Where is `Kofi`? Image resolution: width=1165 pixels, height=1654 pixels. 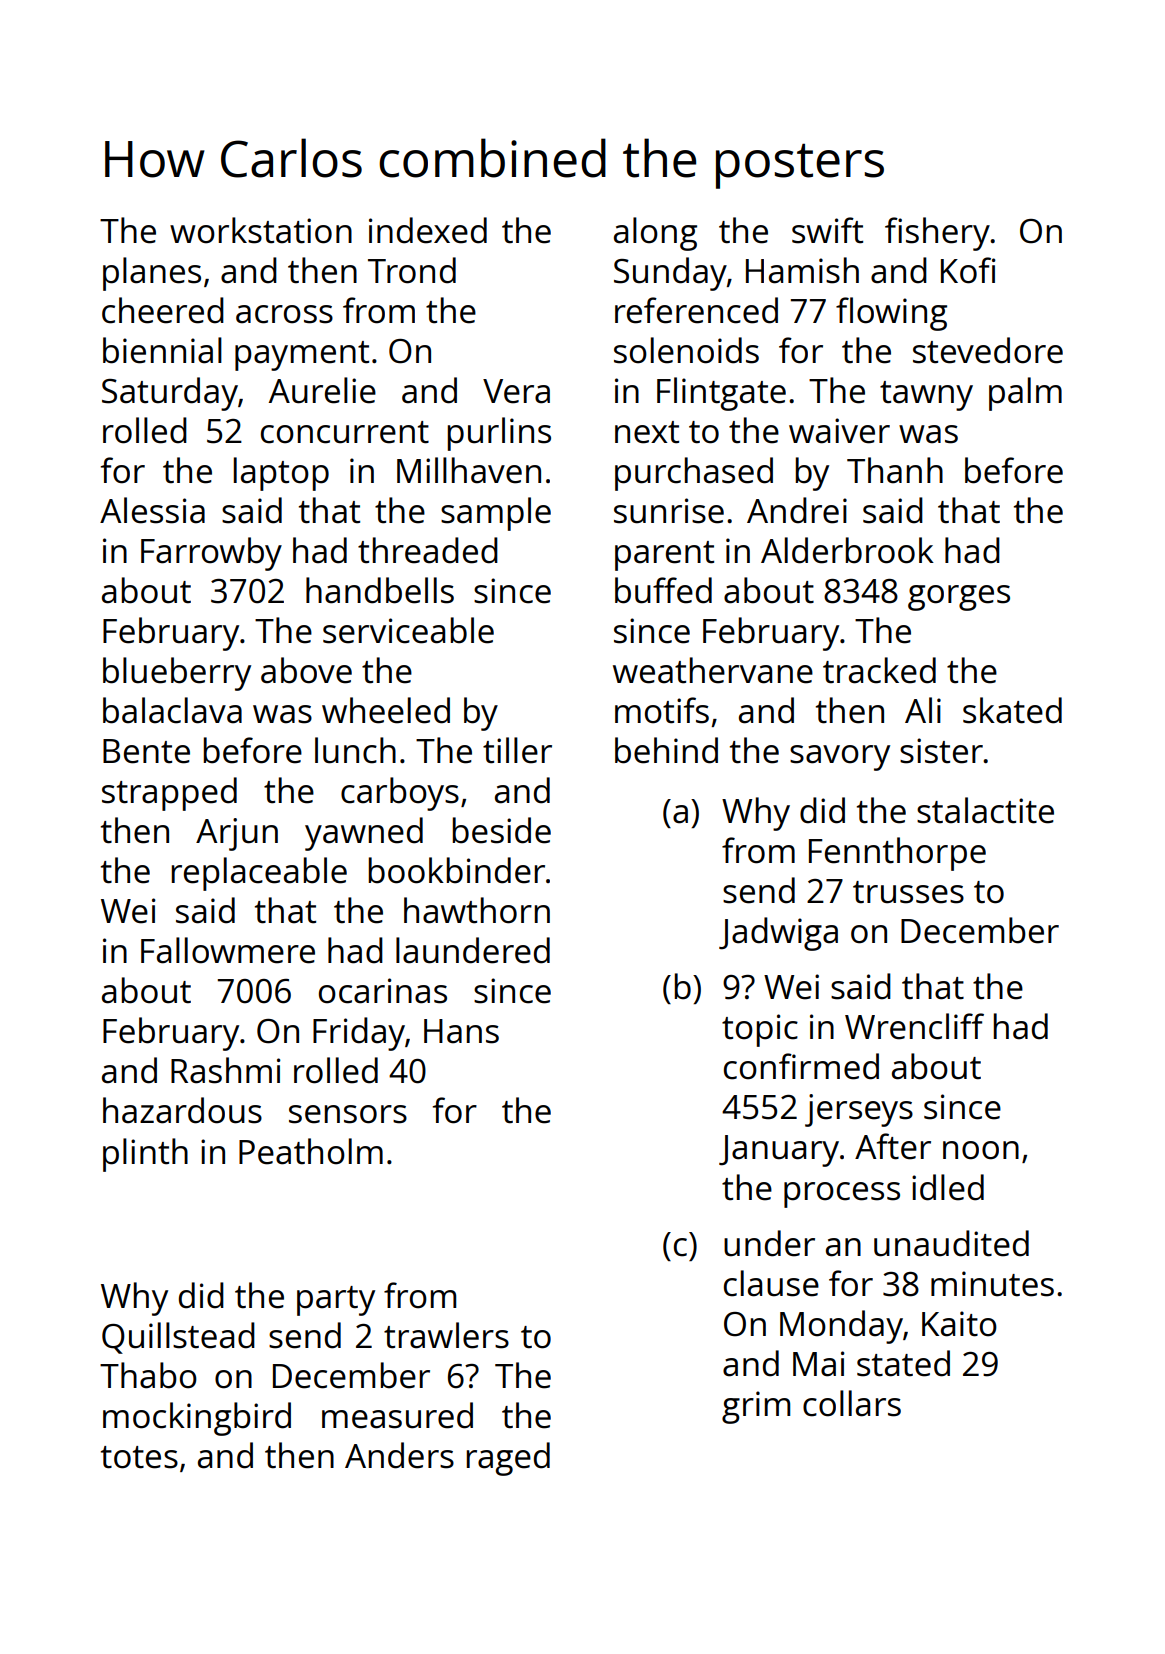 Kofi is located at coordinates (968, 270).
